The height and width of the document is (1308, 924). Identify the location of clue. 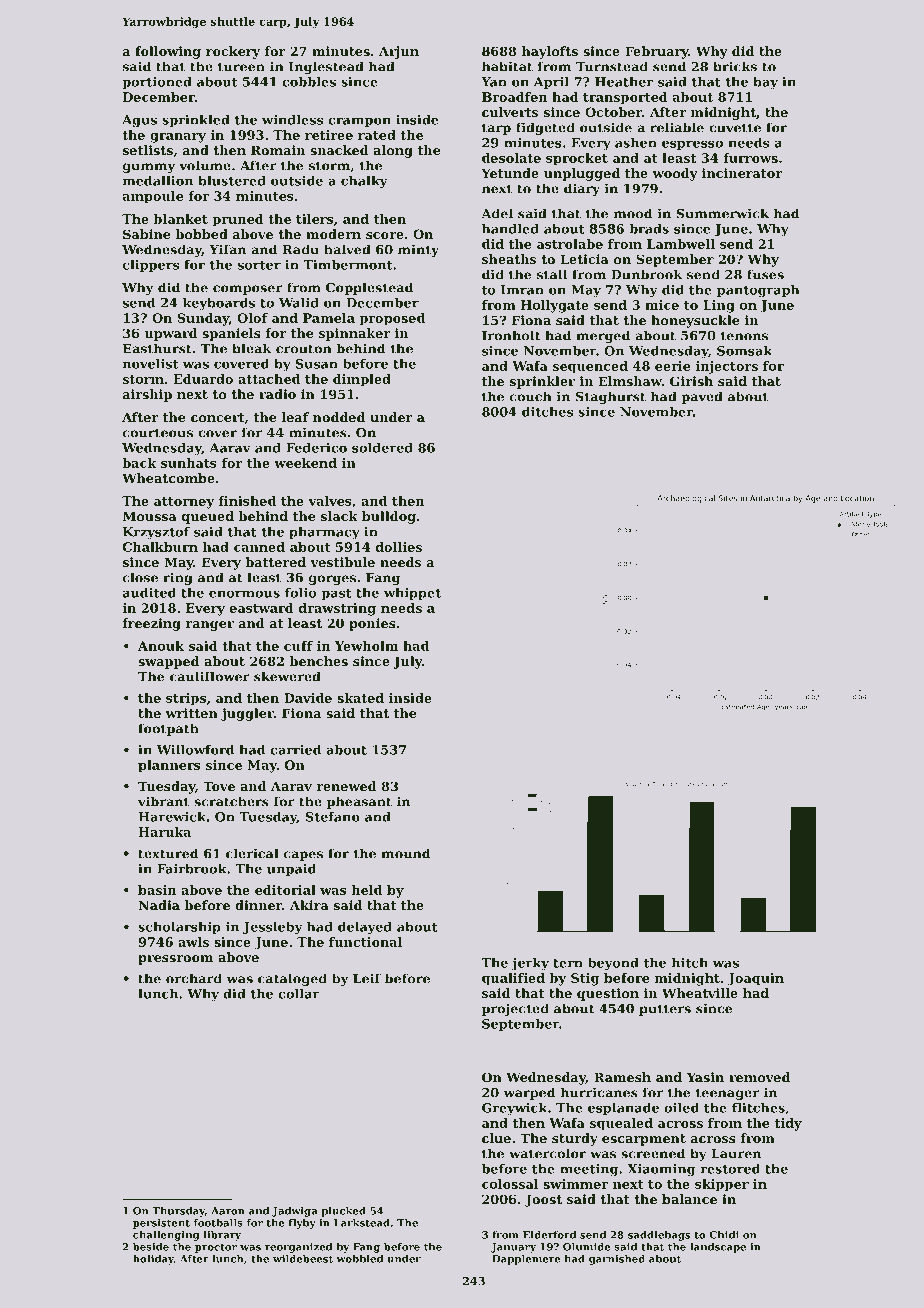
(496, 1138).
